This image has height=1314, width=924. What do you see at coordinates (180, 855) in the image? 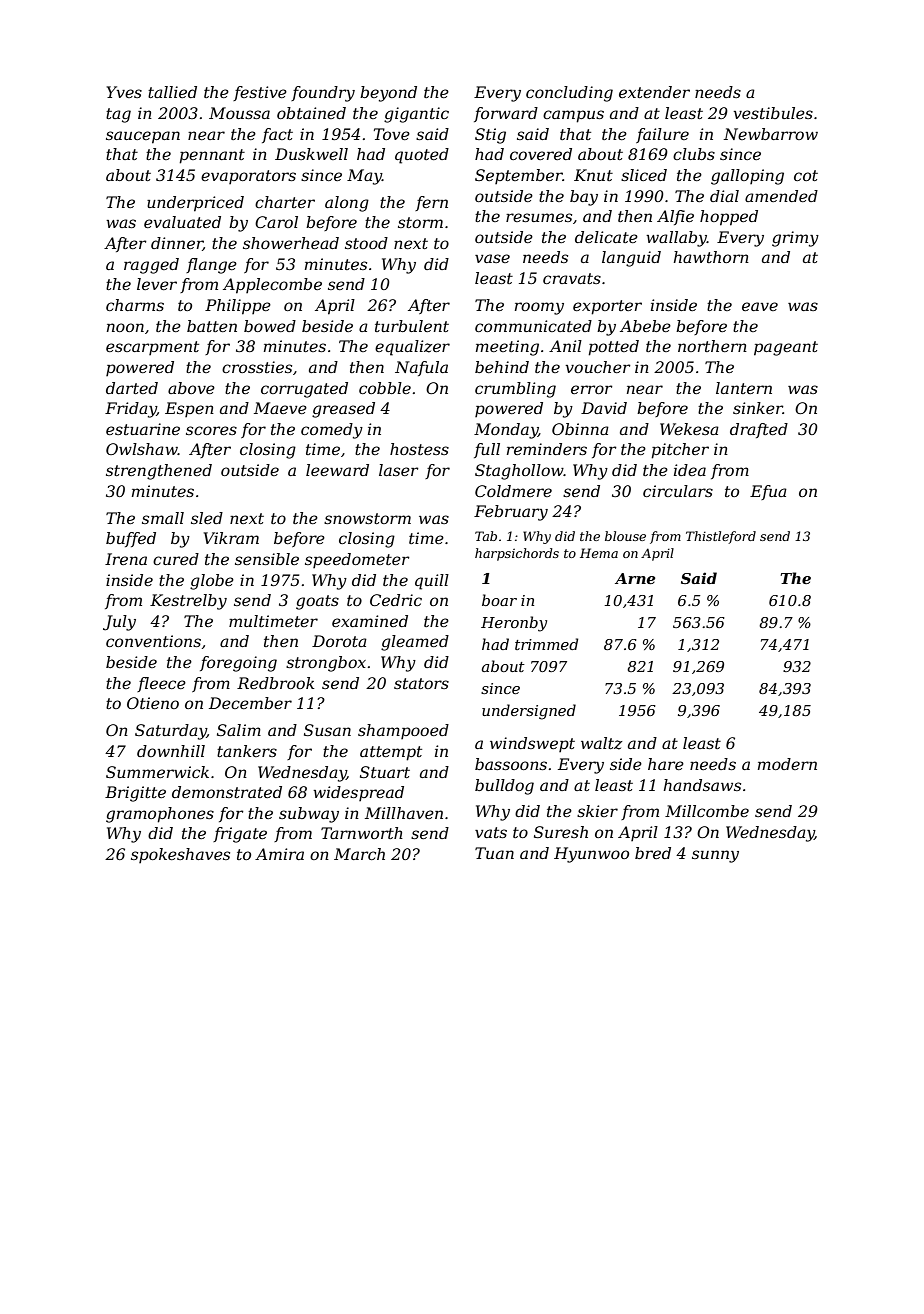
I see `spokeshaves` at bounding box center [180, 855].
